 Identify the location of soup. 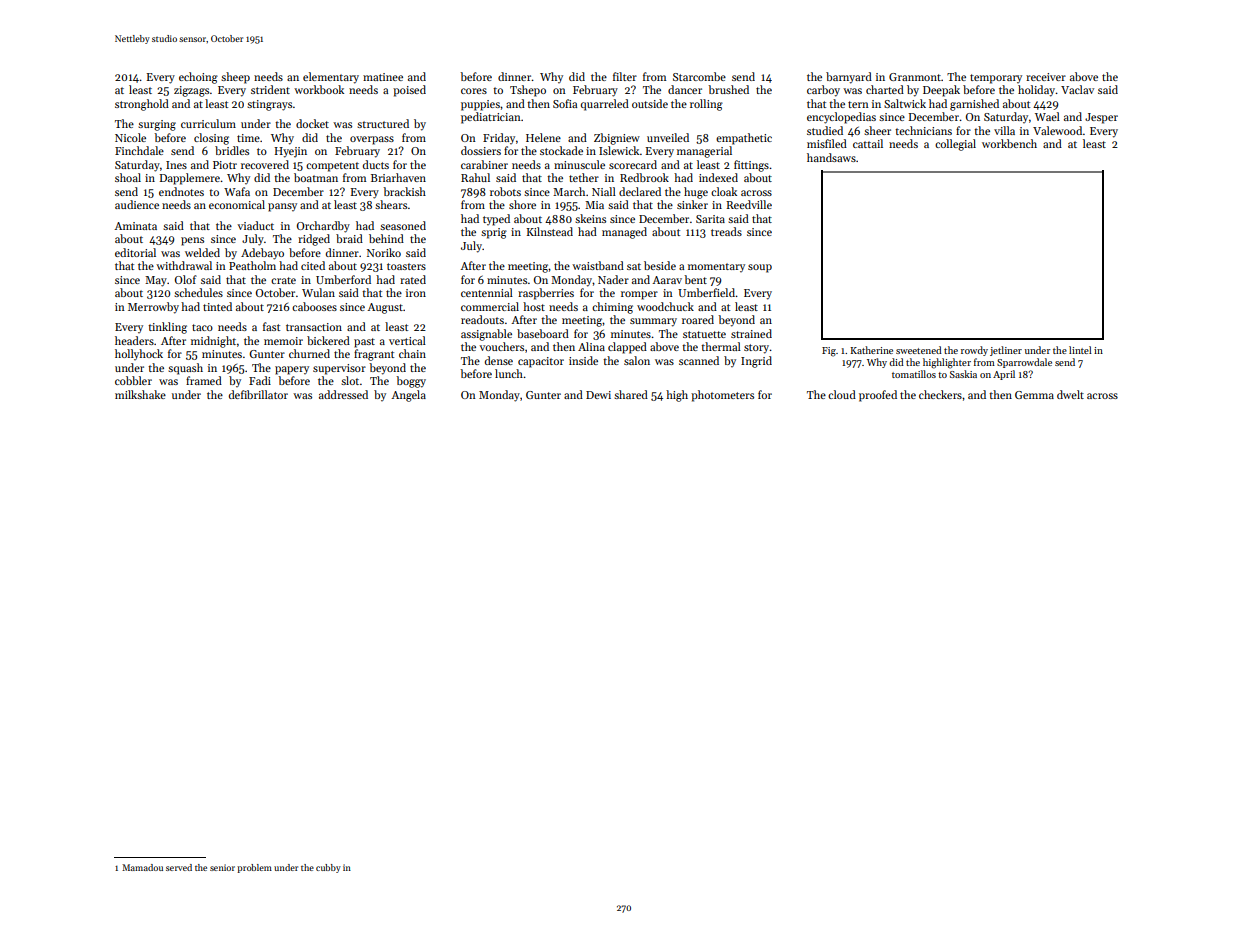
(760, 268).
